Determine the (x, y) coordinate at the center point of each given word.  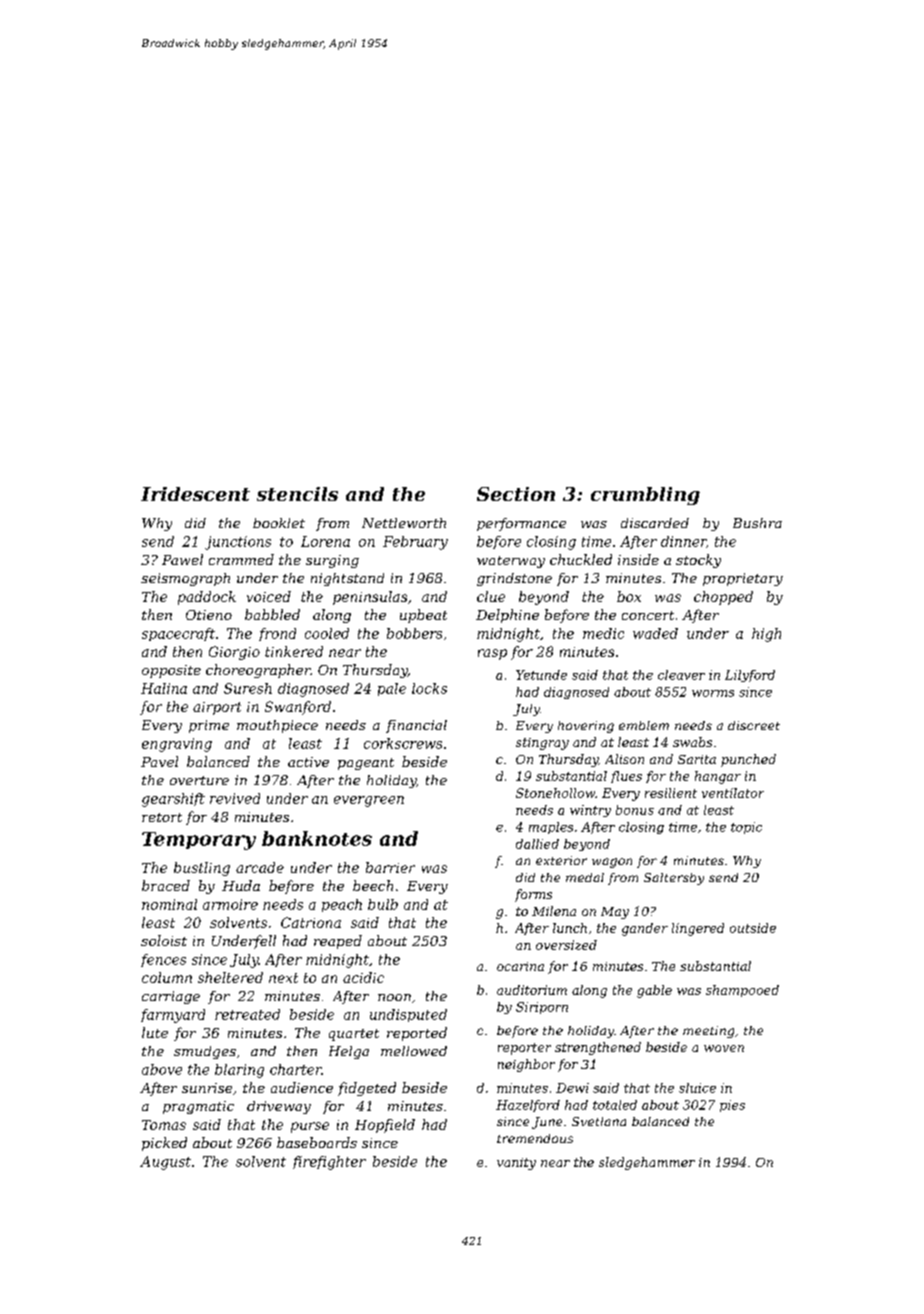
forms (533, 895)
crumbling (645, 496)
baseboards (317, 1142)
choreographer (258, 671)
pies (732, 1106)
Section (516, 494)
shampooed (742, 991)
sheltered (230, 977)
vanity (516, 1164)
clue (491, 596)
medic (603, 633)
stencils (297, 494)
